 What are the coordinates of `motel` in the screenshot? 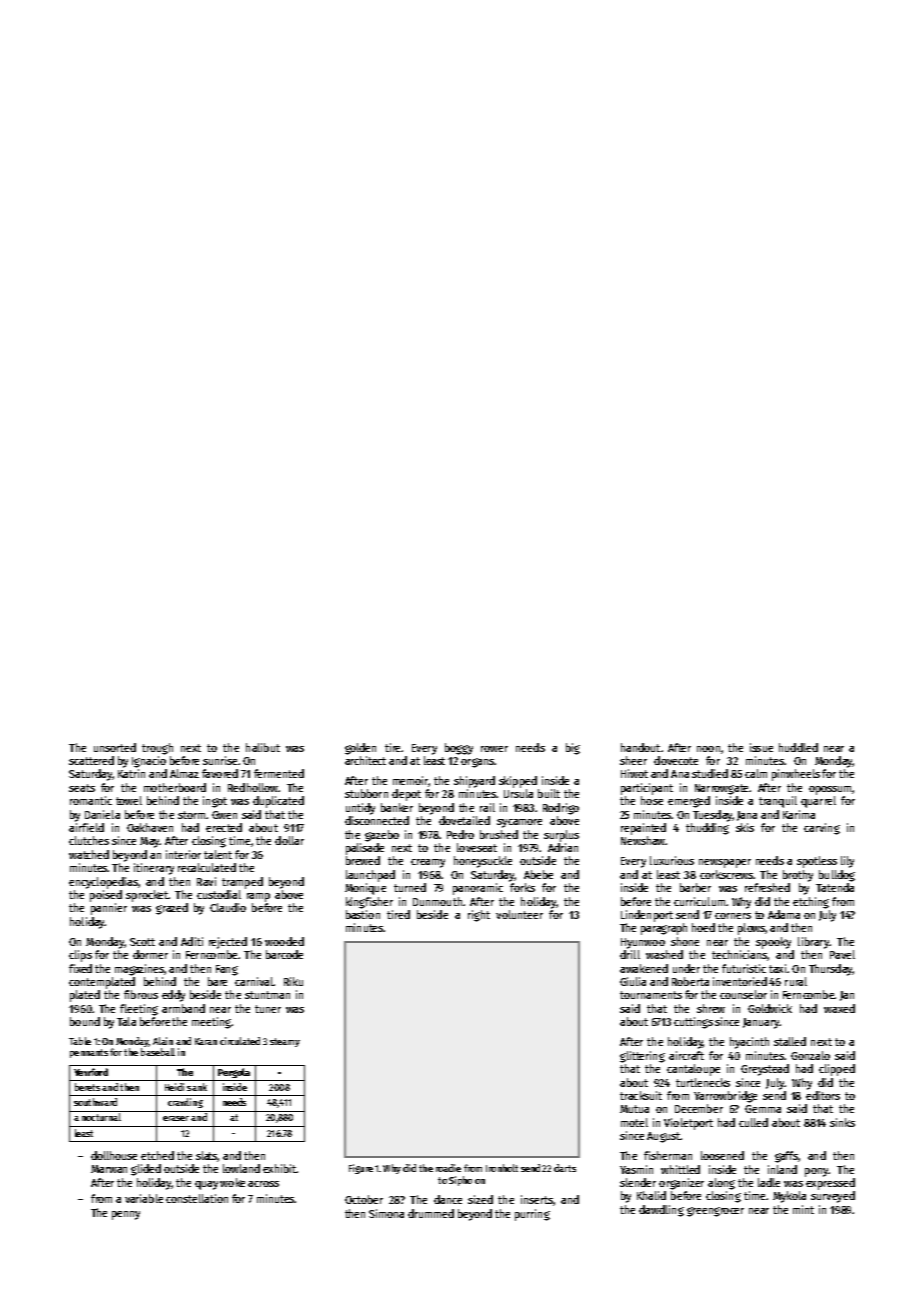 It's located at (634, 1122).
